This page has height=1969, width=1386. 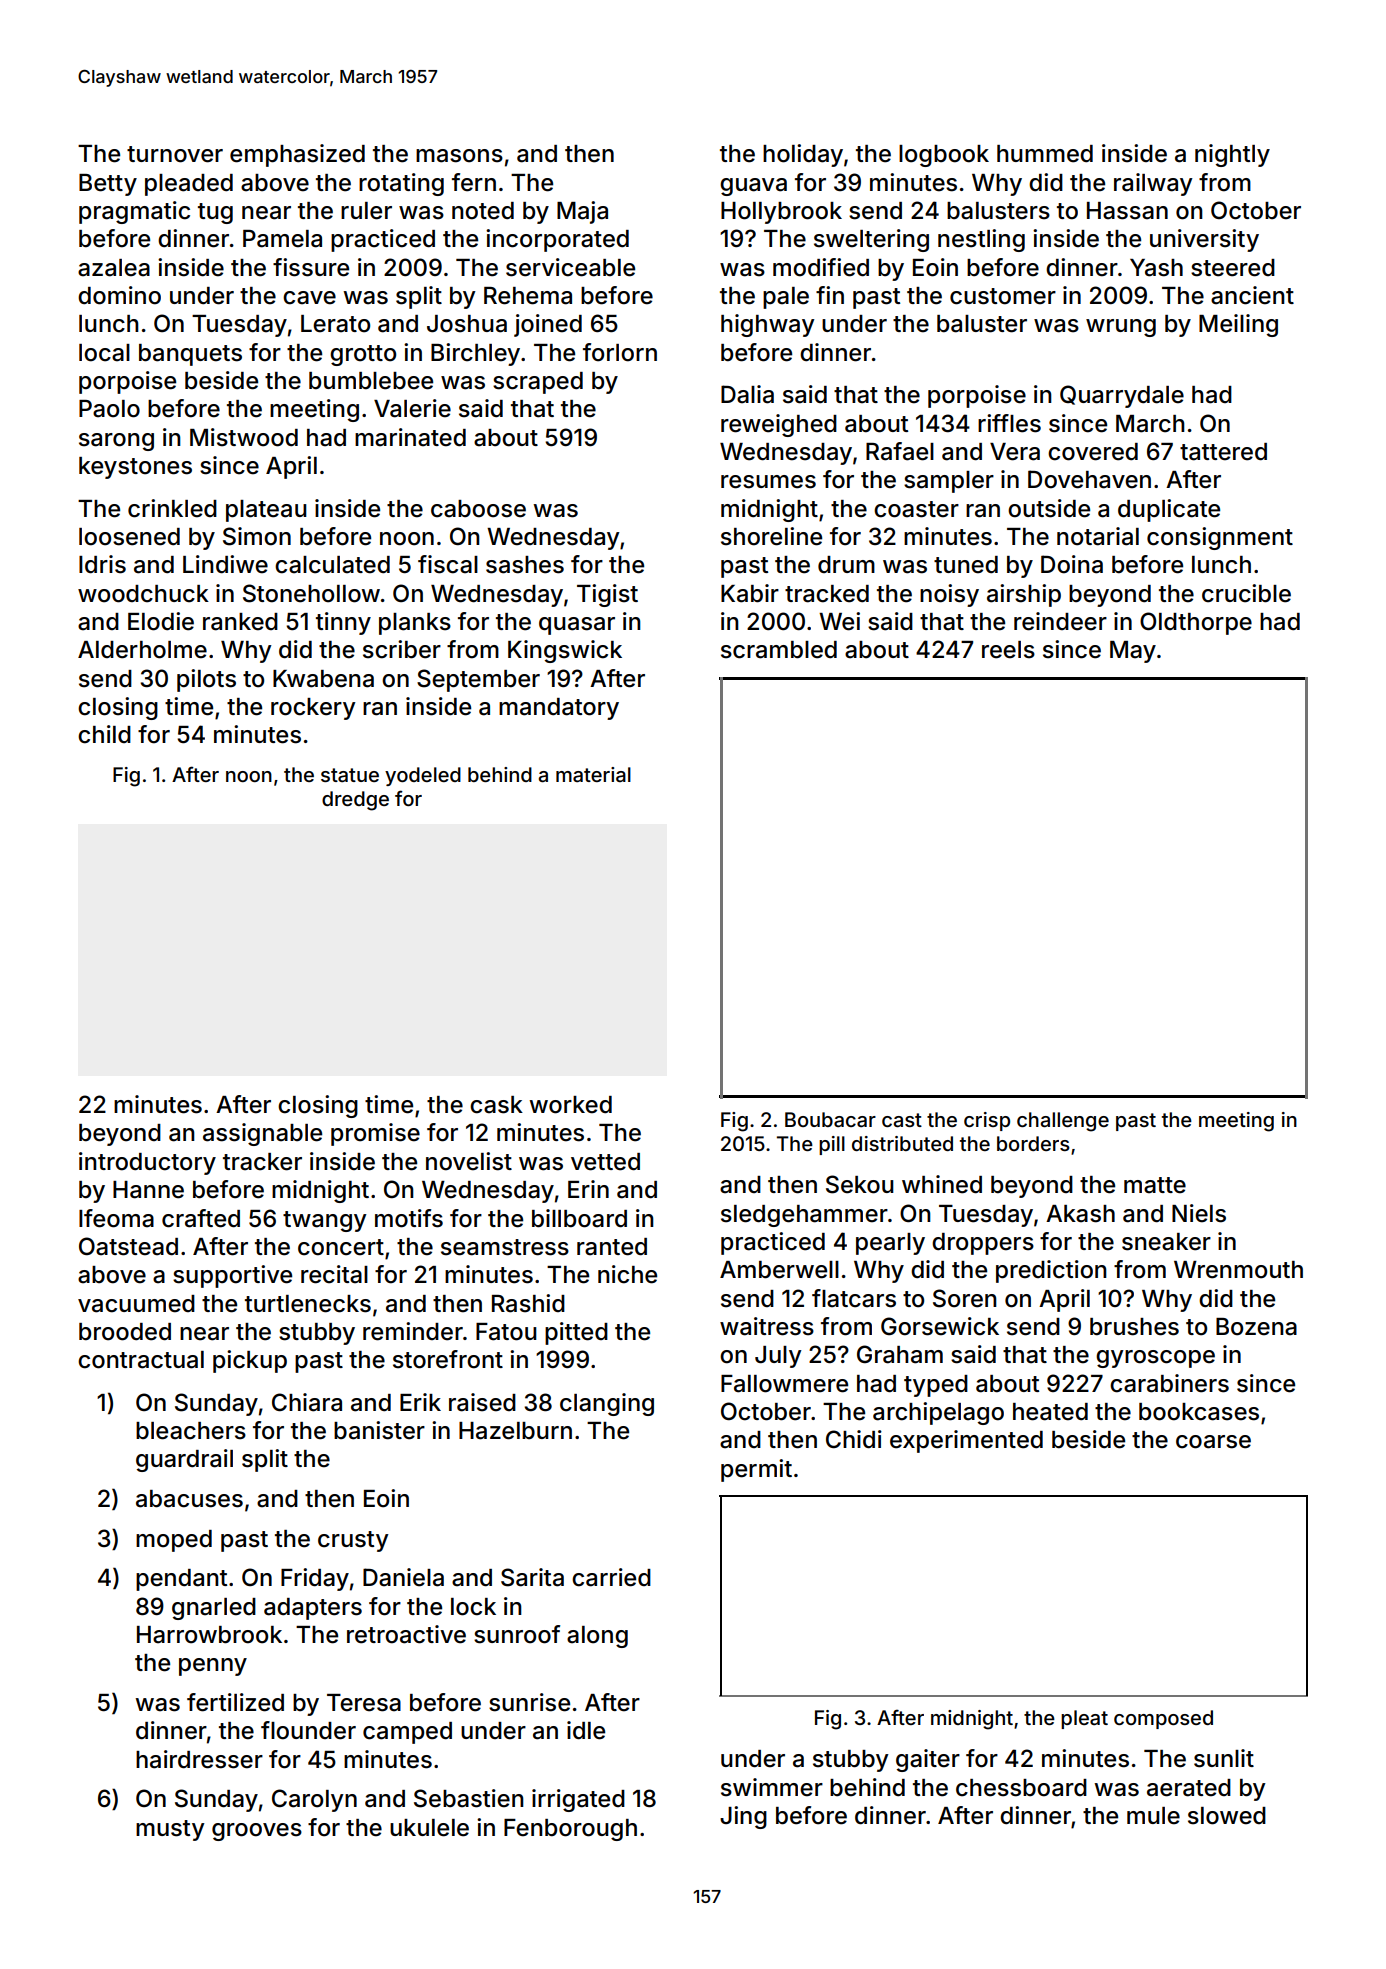 I want to click on clanging, so click(x=607, y=1404).
